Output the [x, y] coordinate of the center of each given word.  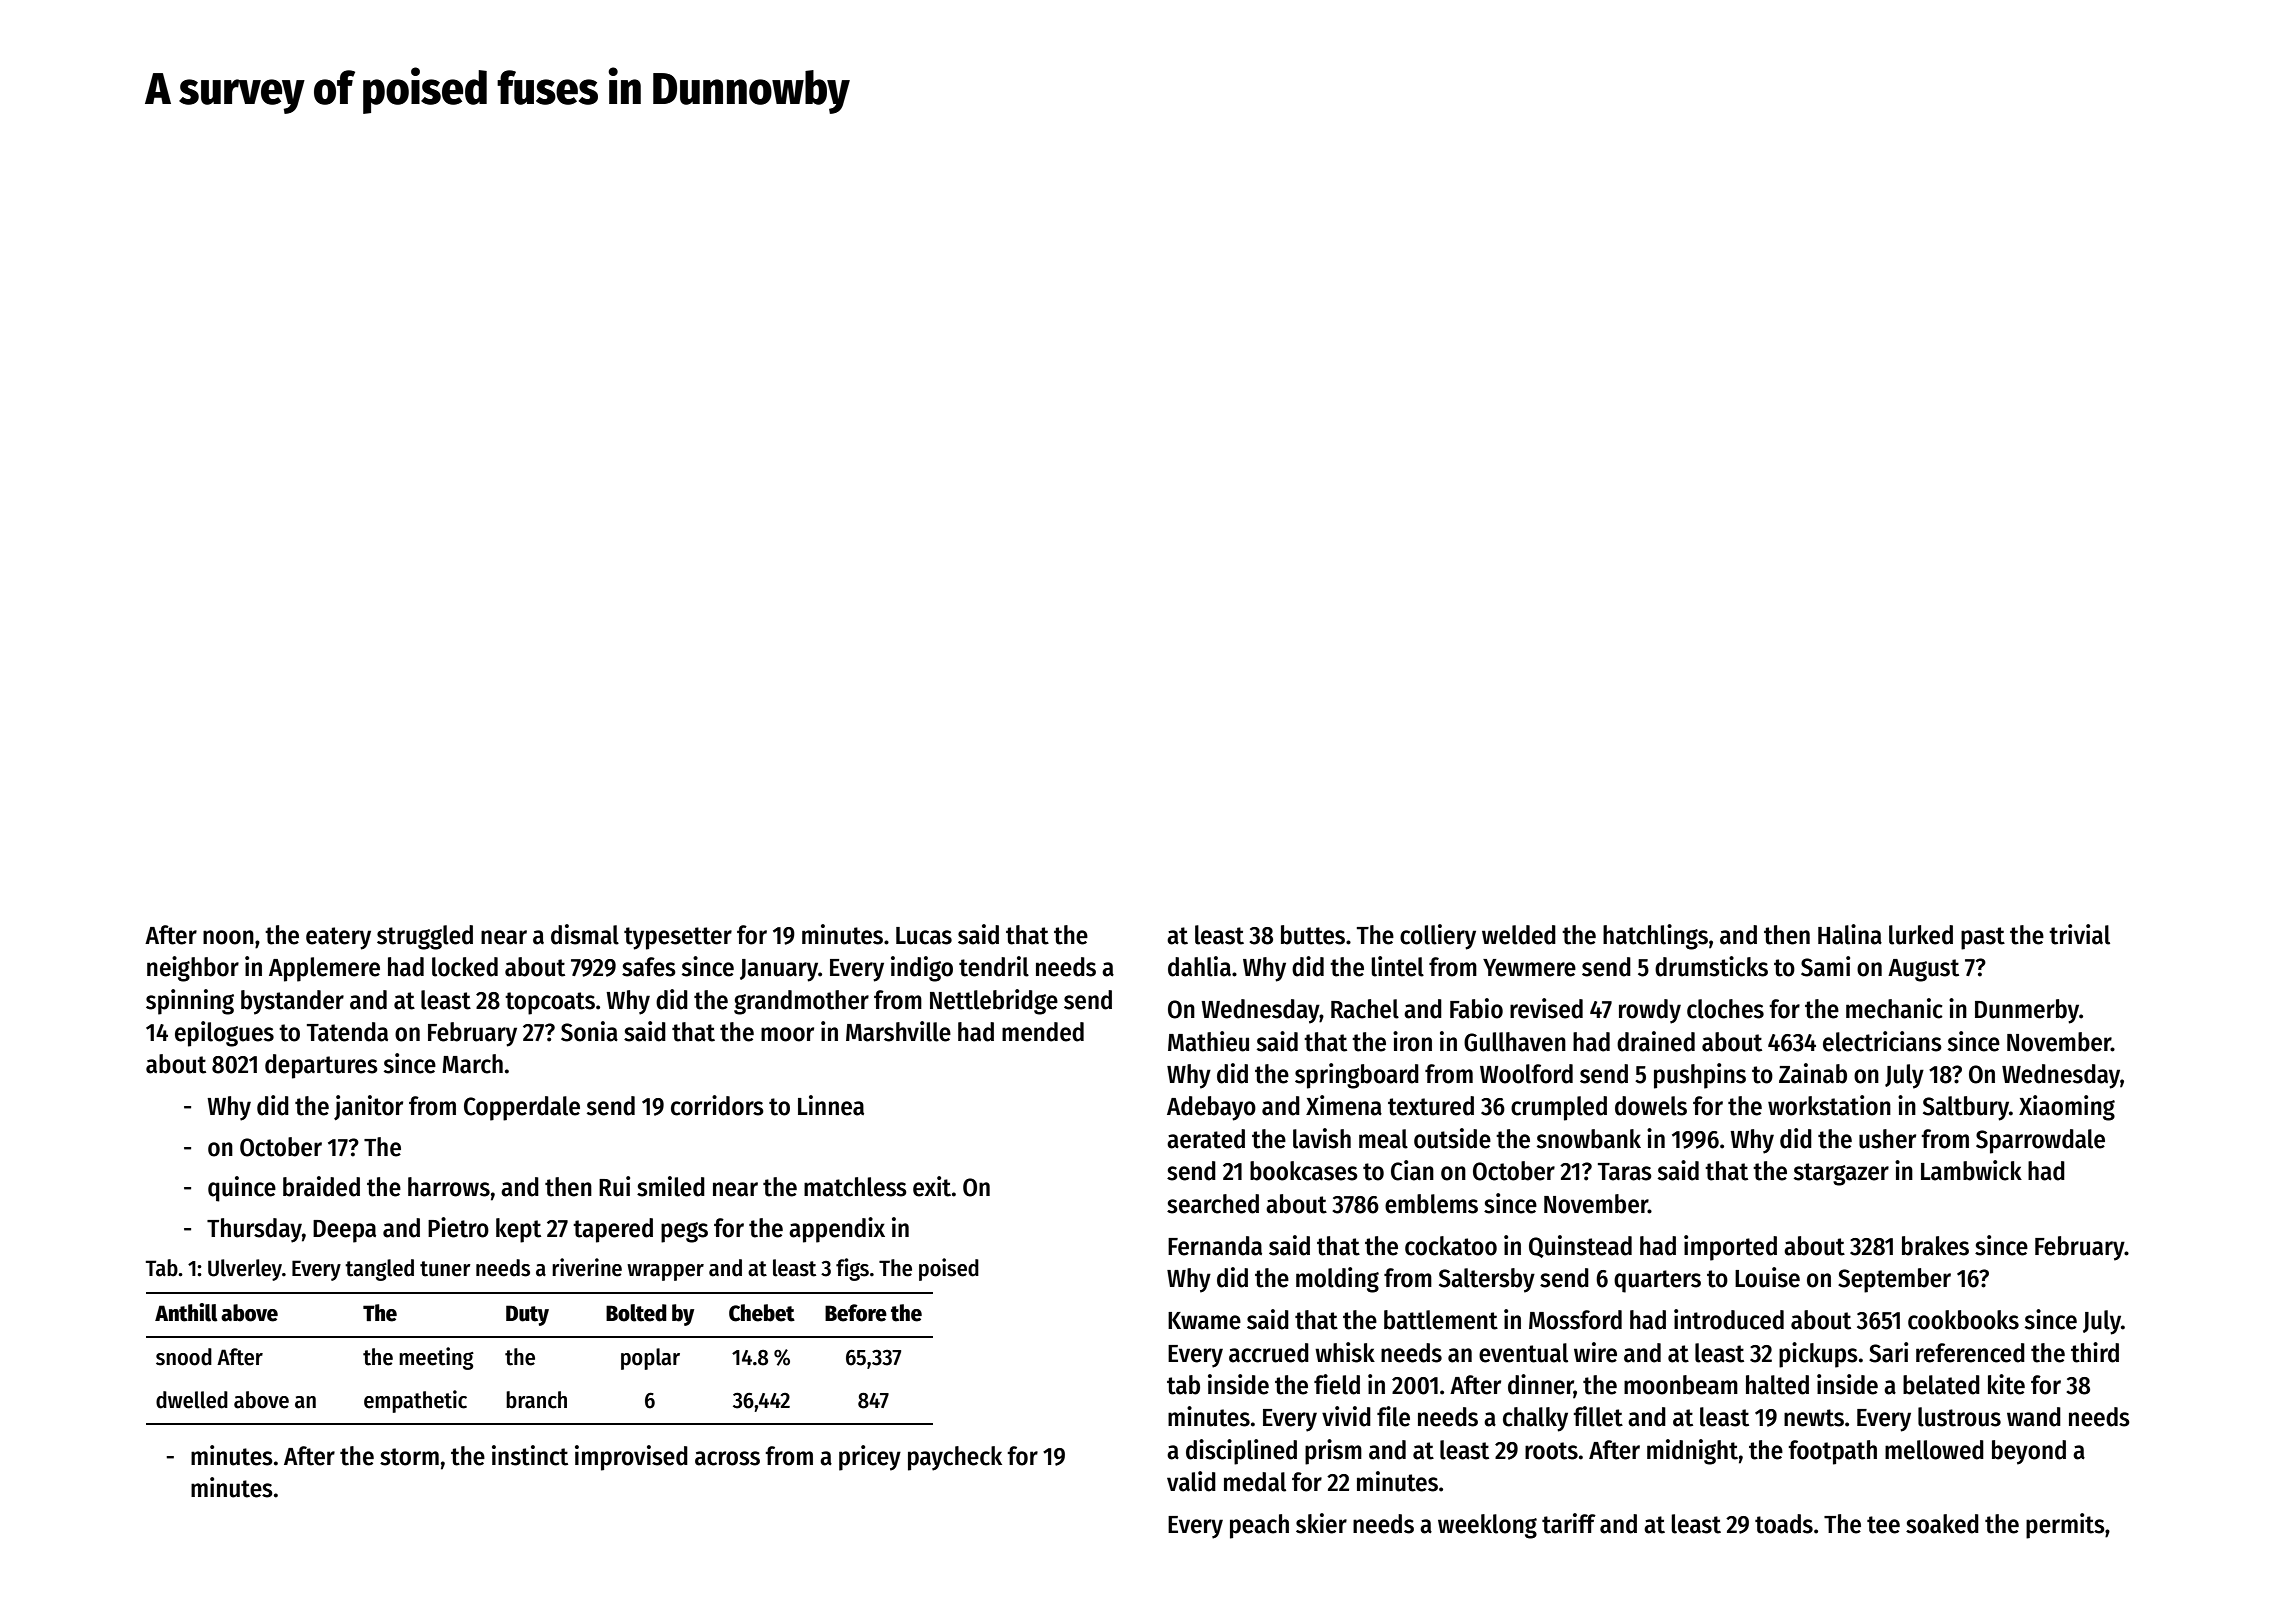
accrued [1269, 1353]
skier [1321, 1523]
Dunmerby [2027, 1011]
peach [1259, 1526]
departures [321, 1066]
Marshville [898, 1031]
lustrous [1959, 1417]
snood [184, 1357]
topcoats [550, 1003]
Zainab [1813, 1073]
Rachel [1365, 1009]
